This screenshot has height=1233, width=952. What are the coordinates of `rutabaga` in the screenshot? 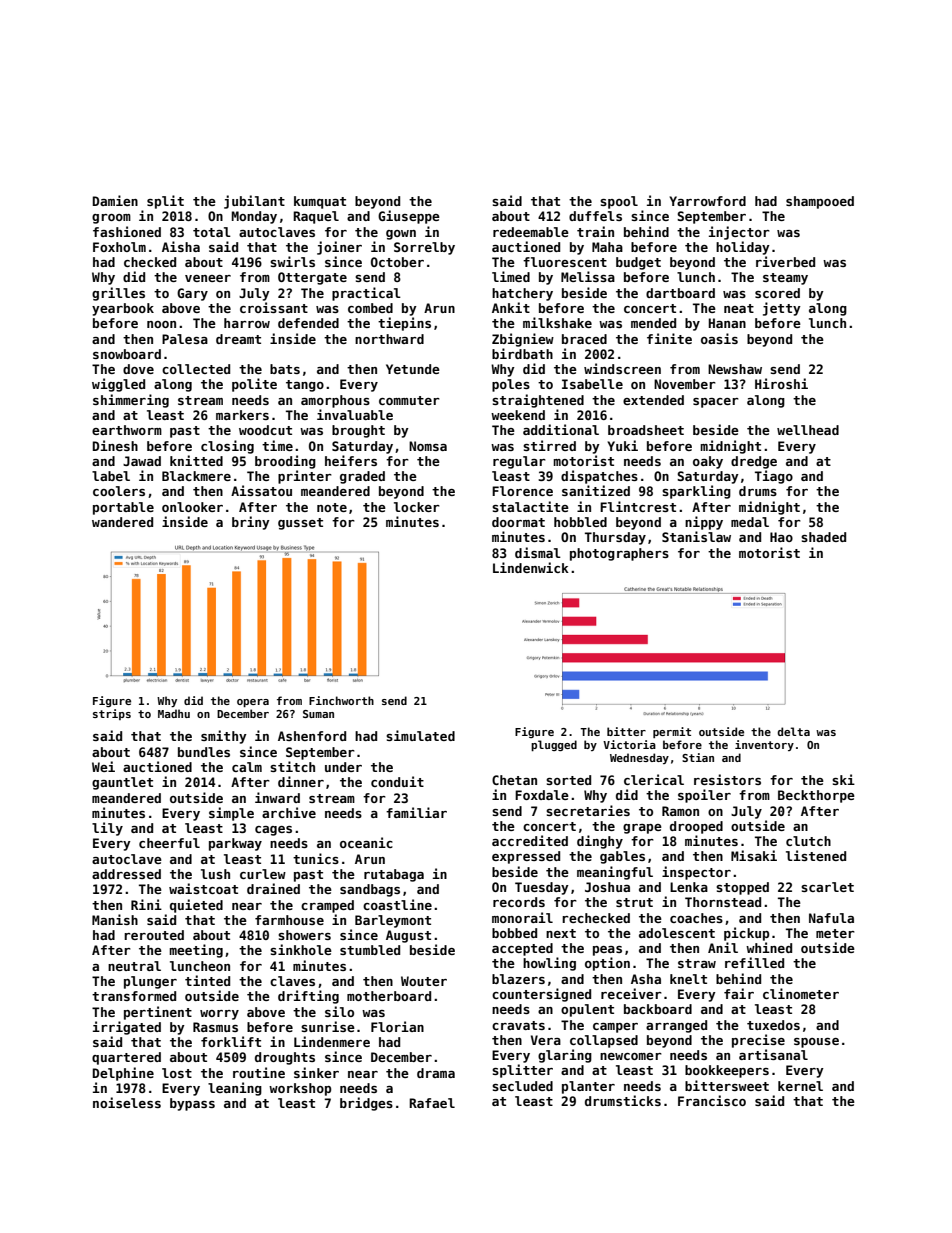 It's located at (394, 875).
